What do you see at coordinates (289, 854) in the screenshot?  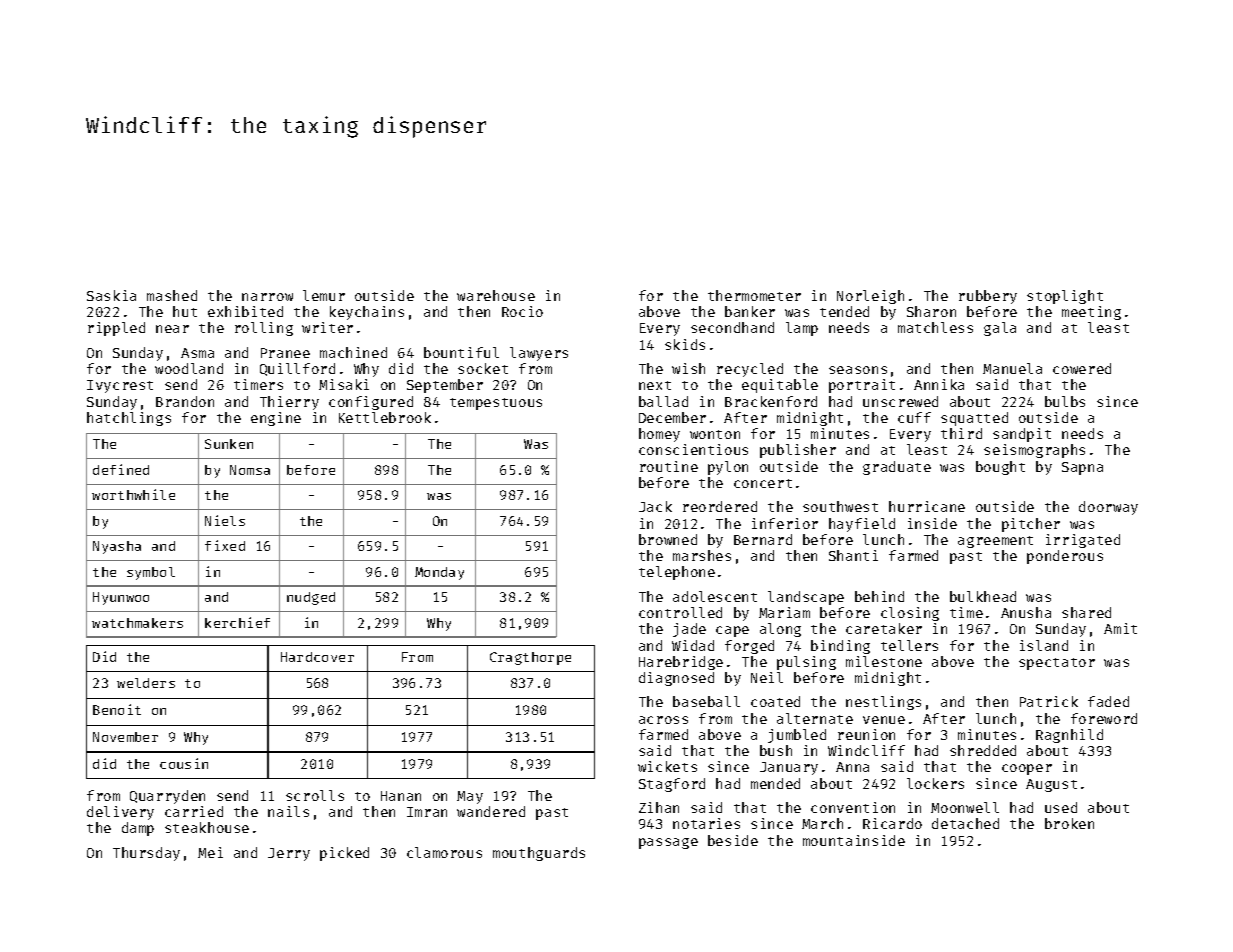 I see `Jerry` at bounding box center [289, 854].
